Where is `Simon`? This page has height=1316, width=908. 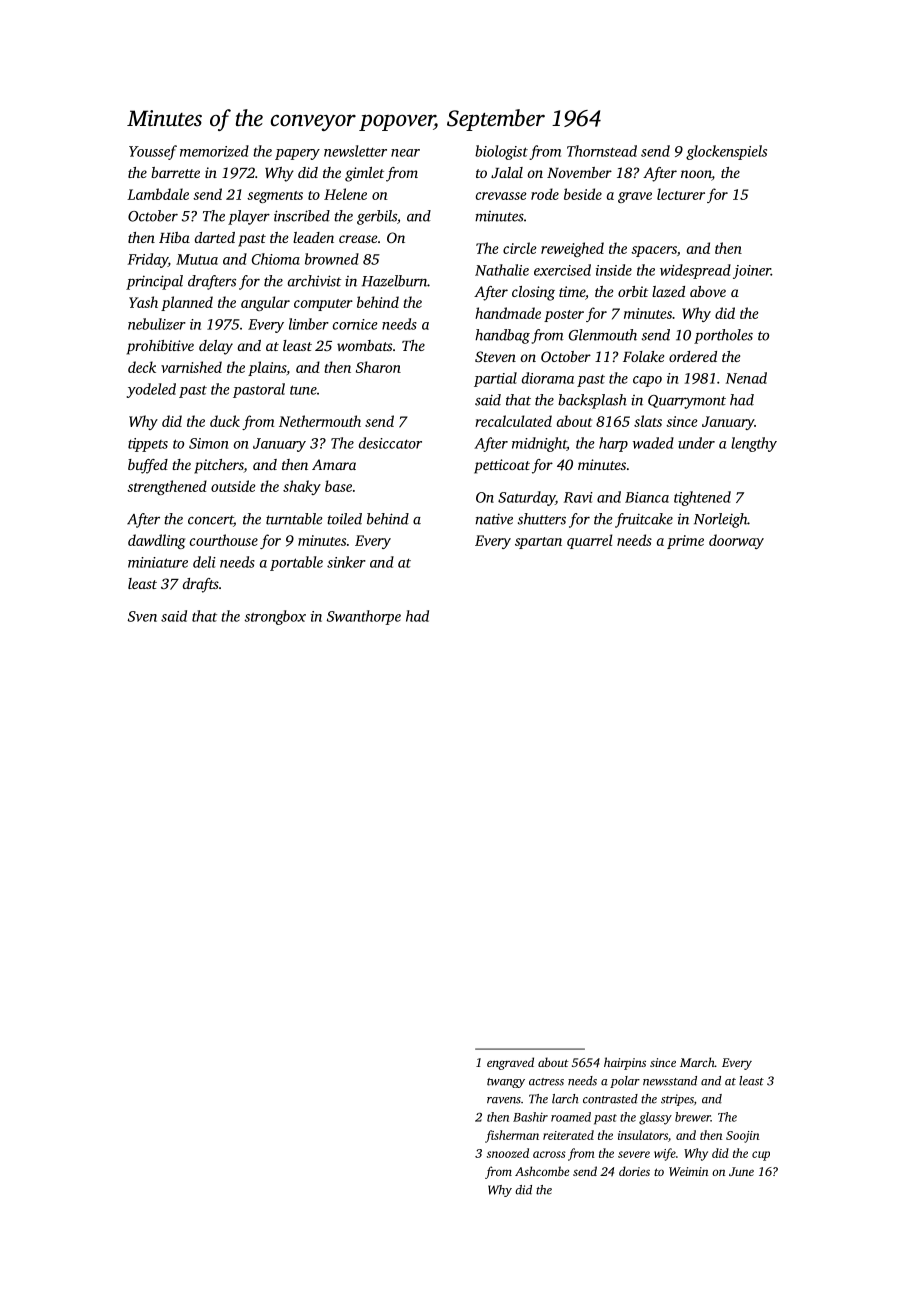
Simon is located at coordinates (208, 443).
